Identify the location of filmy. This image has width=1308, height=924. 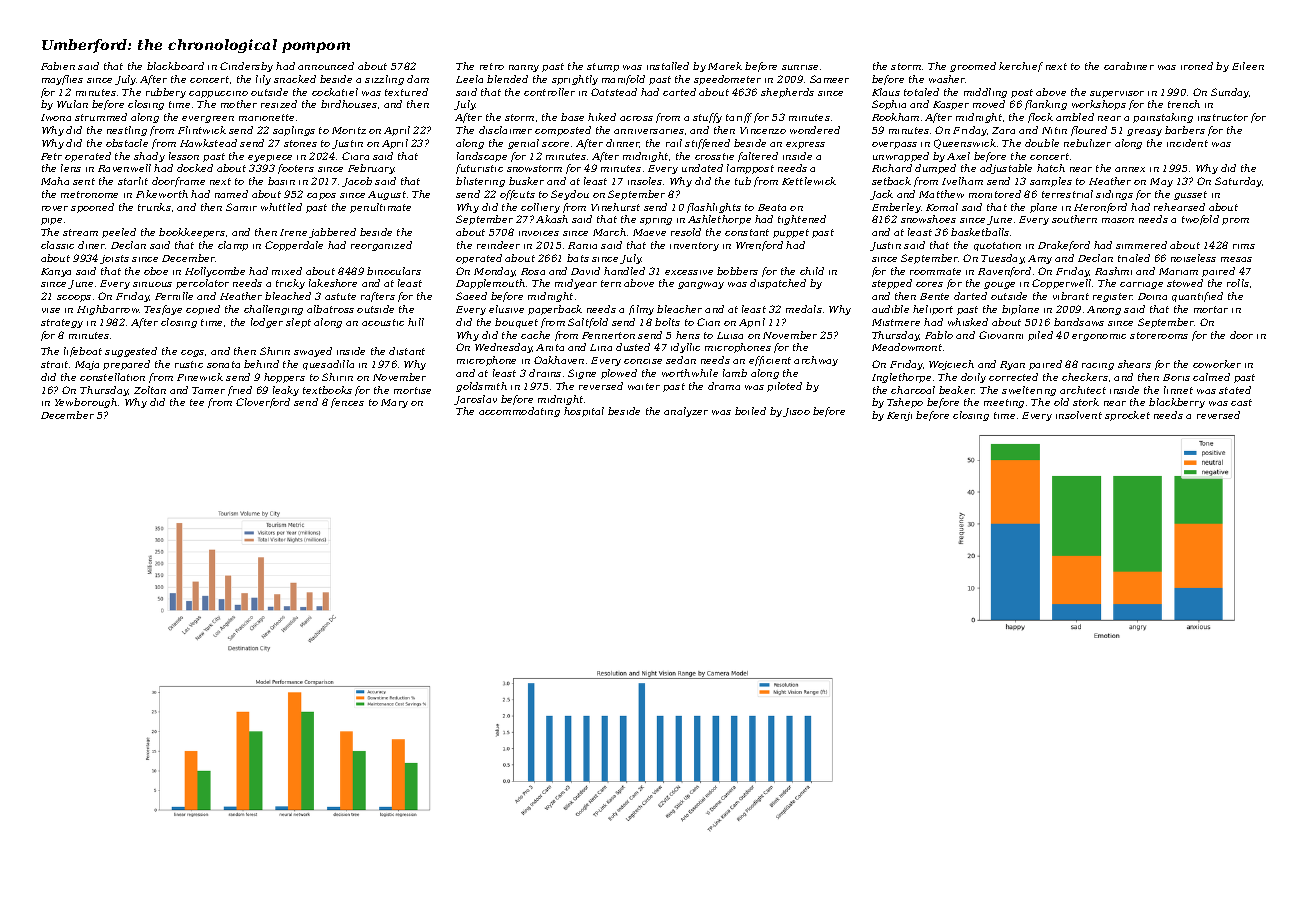
(641, 310).
